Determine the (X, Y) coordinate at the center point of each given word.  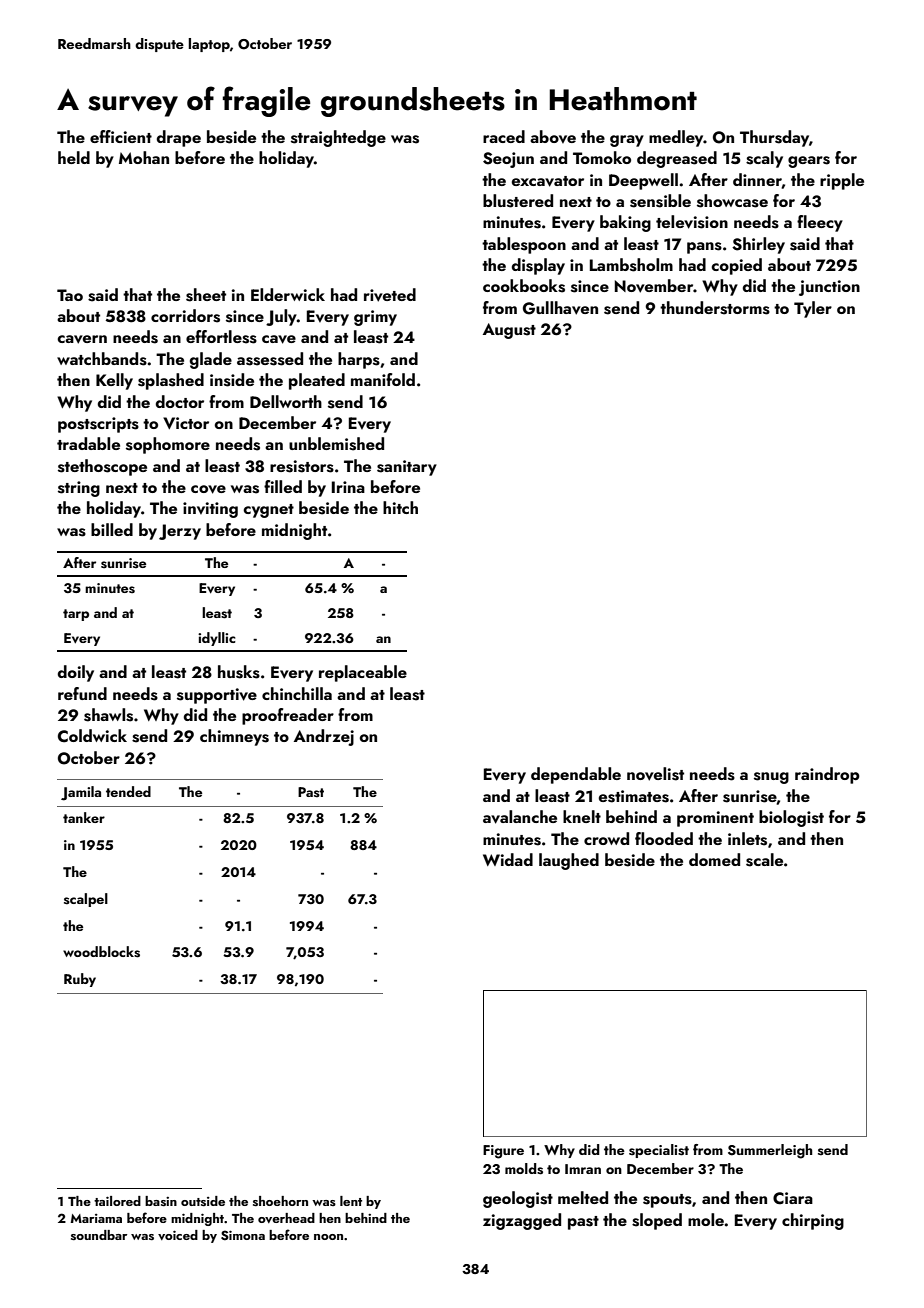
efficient (121, 136)
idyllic (217, 639)
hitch (400, 507)
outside (203, 1201)
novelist (655, 774)
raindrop (827, 775)
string (79, 489)
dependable (576, 775)
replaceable (363, 673)
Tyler (813, 309)
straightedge (338, 138)
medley (676, 138)
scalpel (86, 900)
